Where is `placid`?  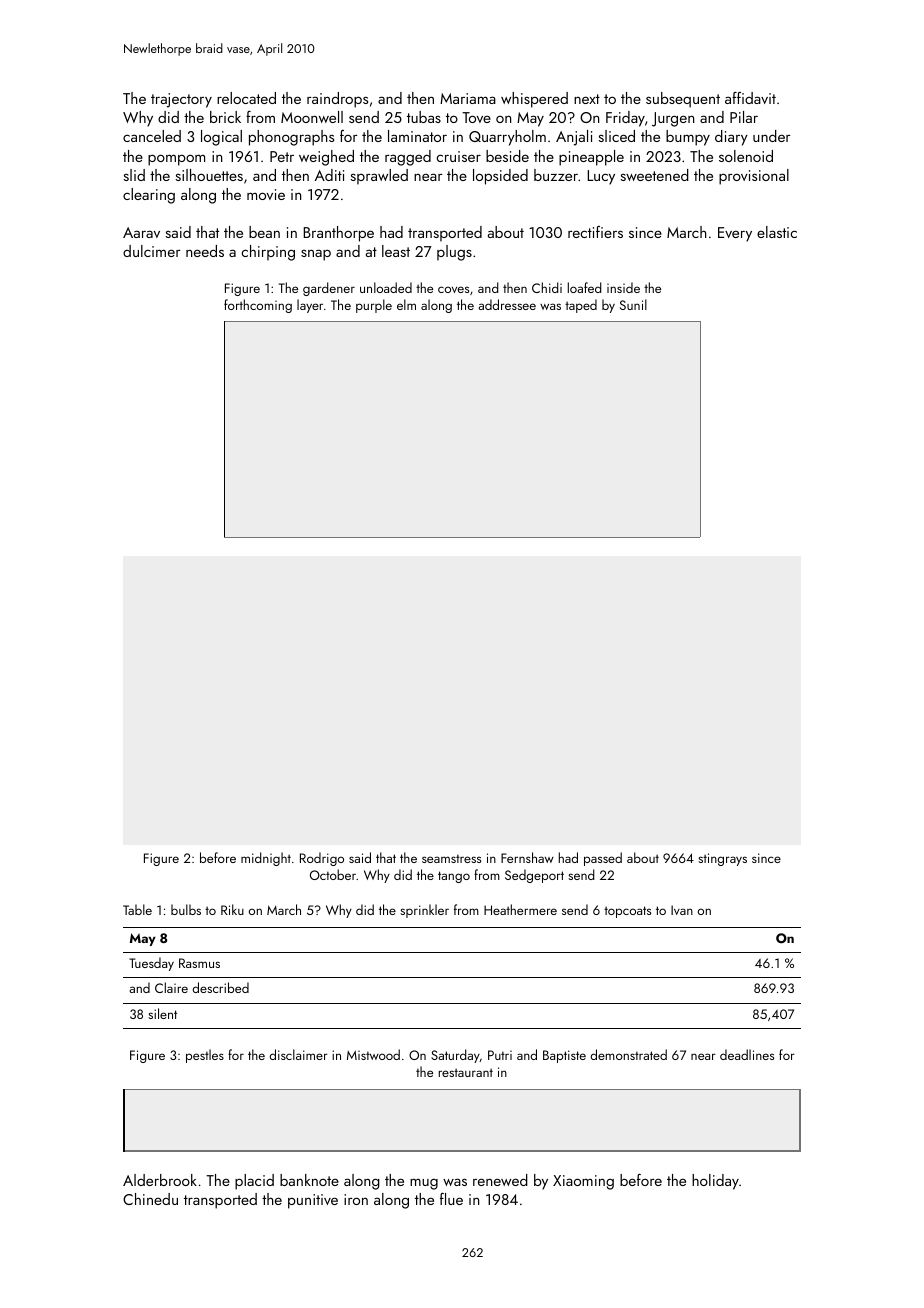
placid is located at coordinates (254, 1182).
